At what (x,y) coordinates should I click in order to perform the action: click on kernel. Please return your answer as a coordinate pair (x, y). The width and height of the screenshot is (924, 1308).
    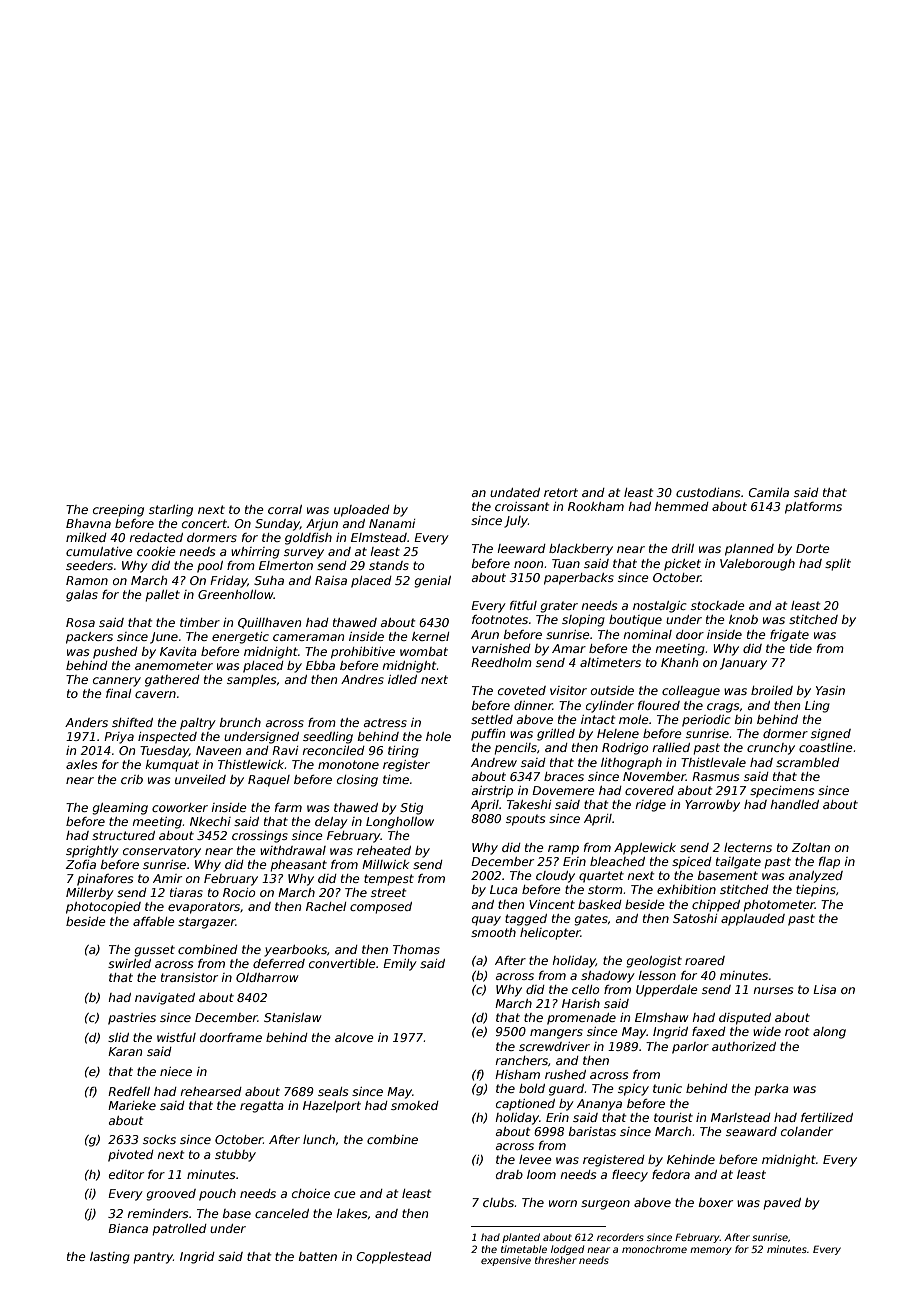
    Looking at the image, I should click on (430, 636).
